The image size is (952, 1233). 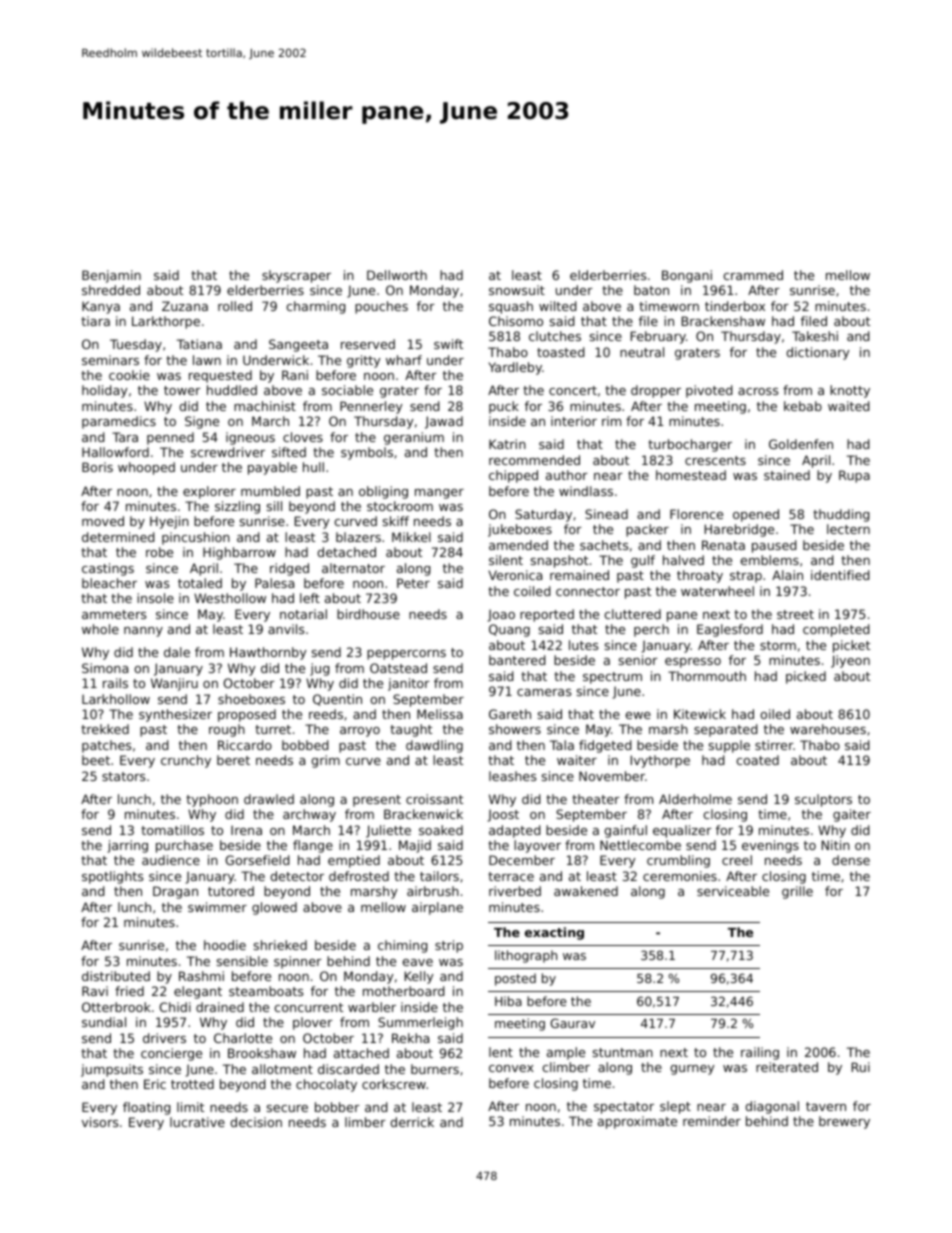 What do you see at coordinates (237, 507) in the document?
I see `sizzling` at bounding box center [237, 507].
